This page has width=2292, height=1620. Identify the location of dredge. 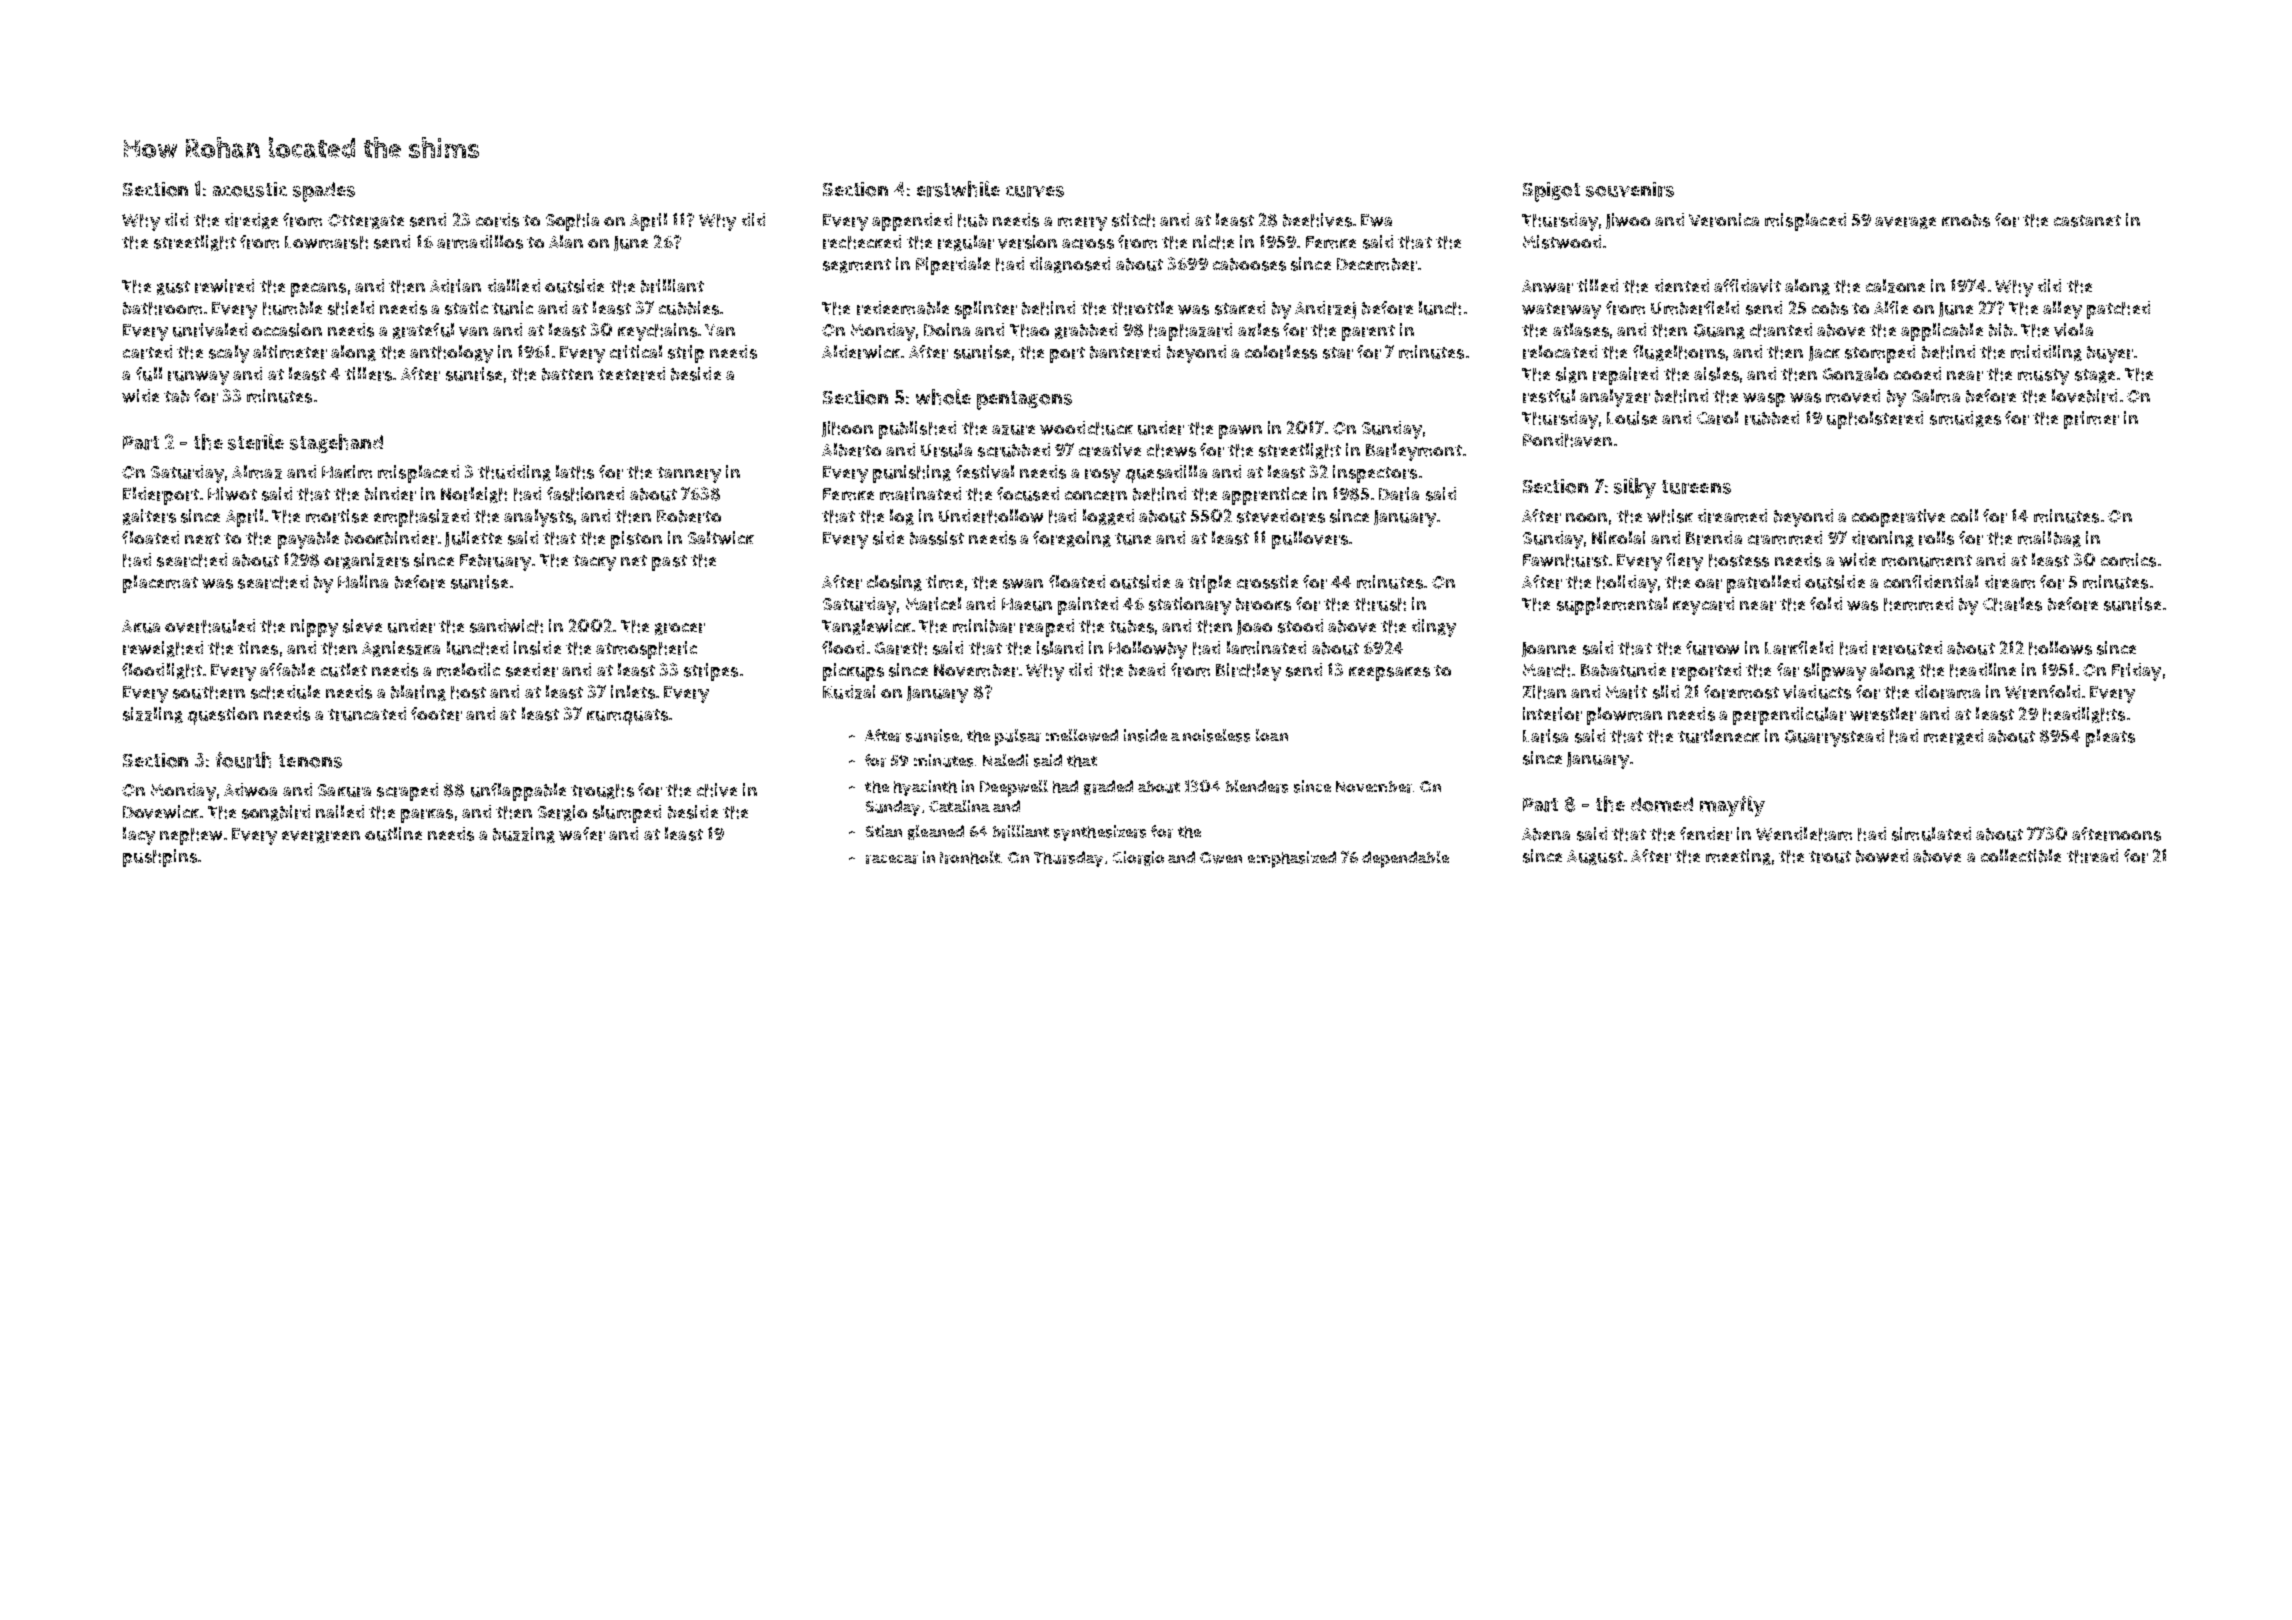
(251, 221).
